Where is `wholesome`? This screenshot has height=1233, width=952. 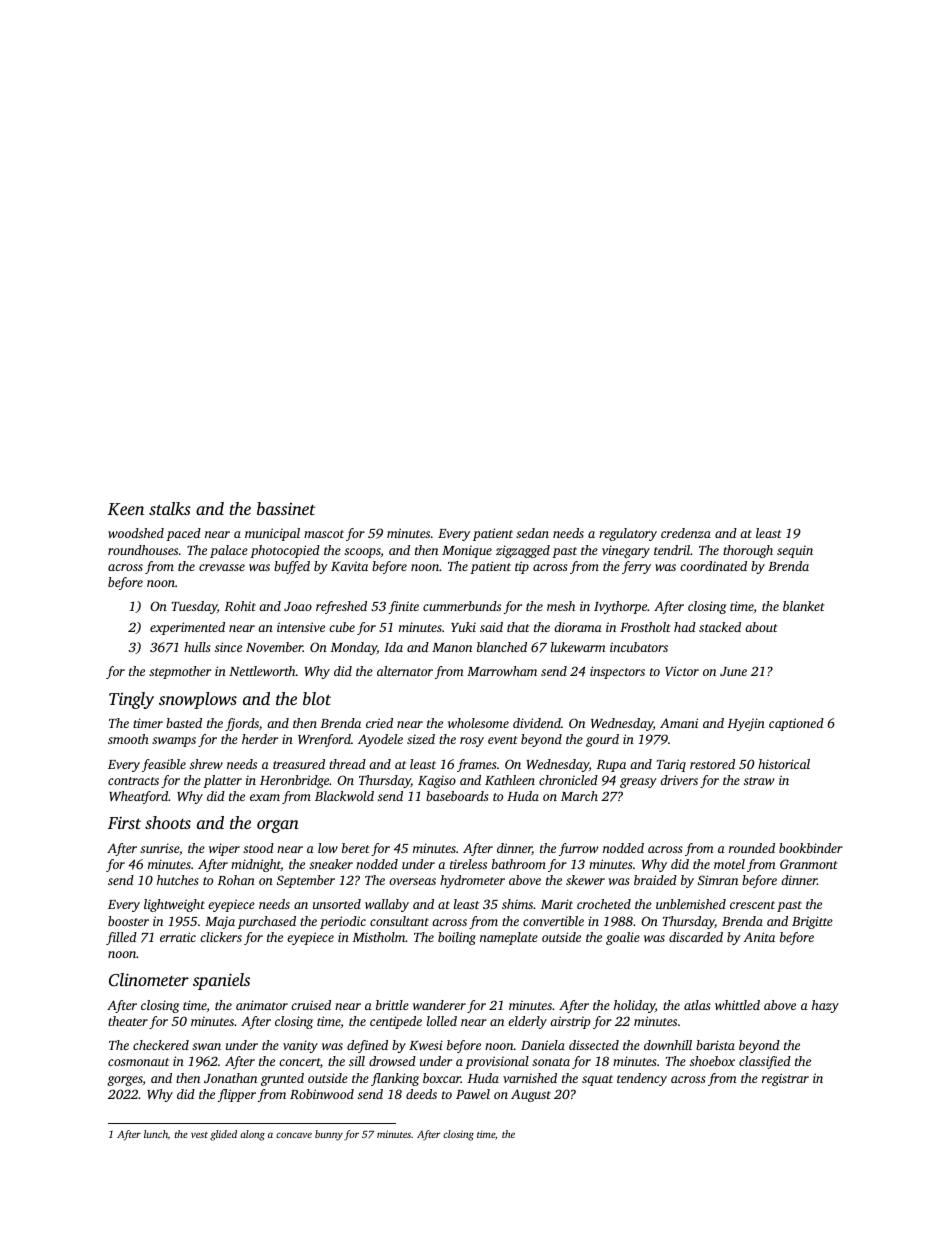
wholesome is located at coordinates (478, 723).
